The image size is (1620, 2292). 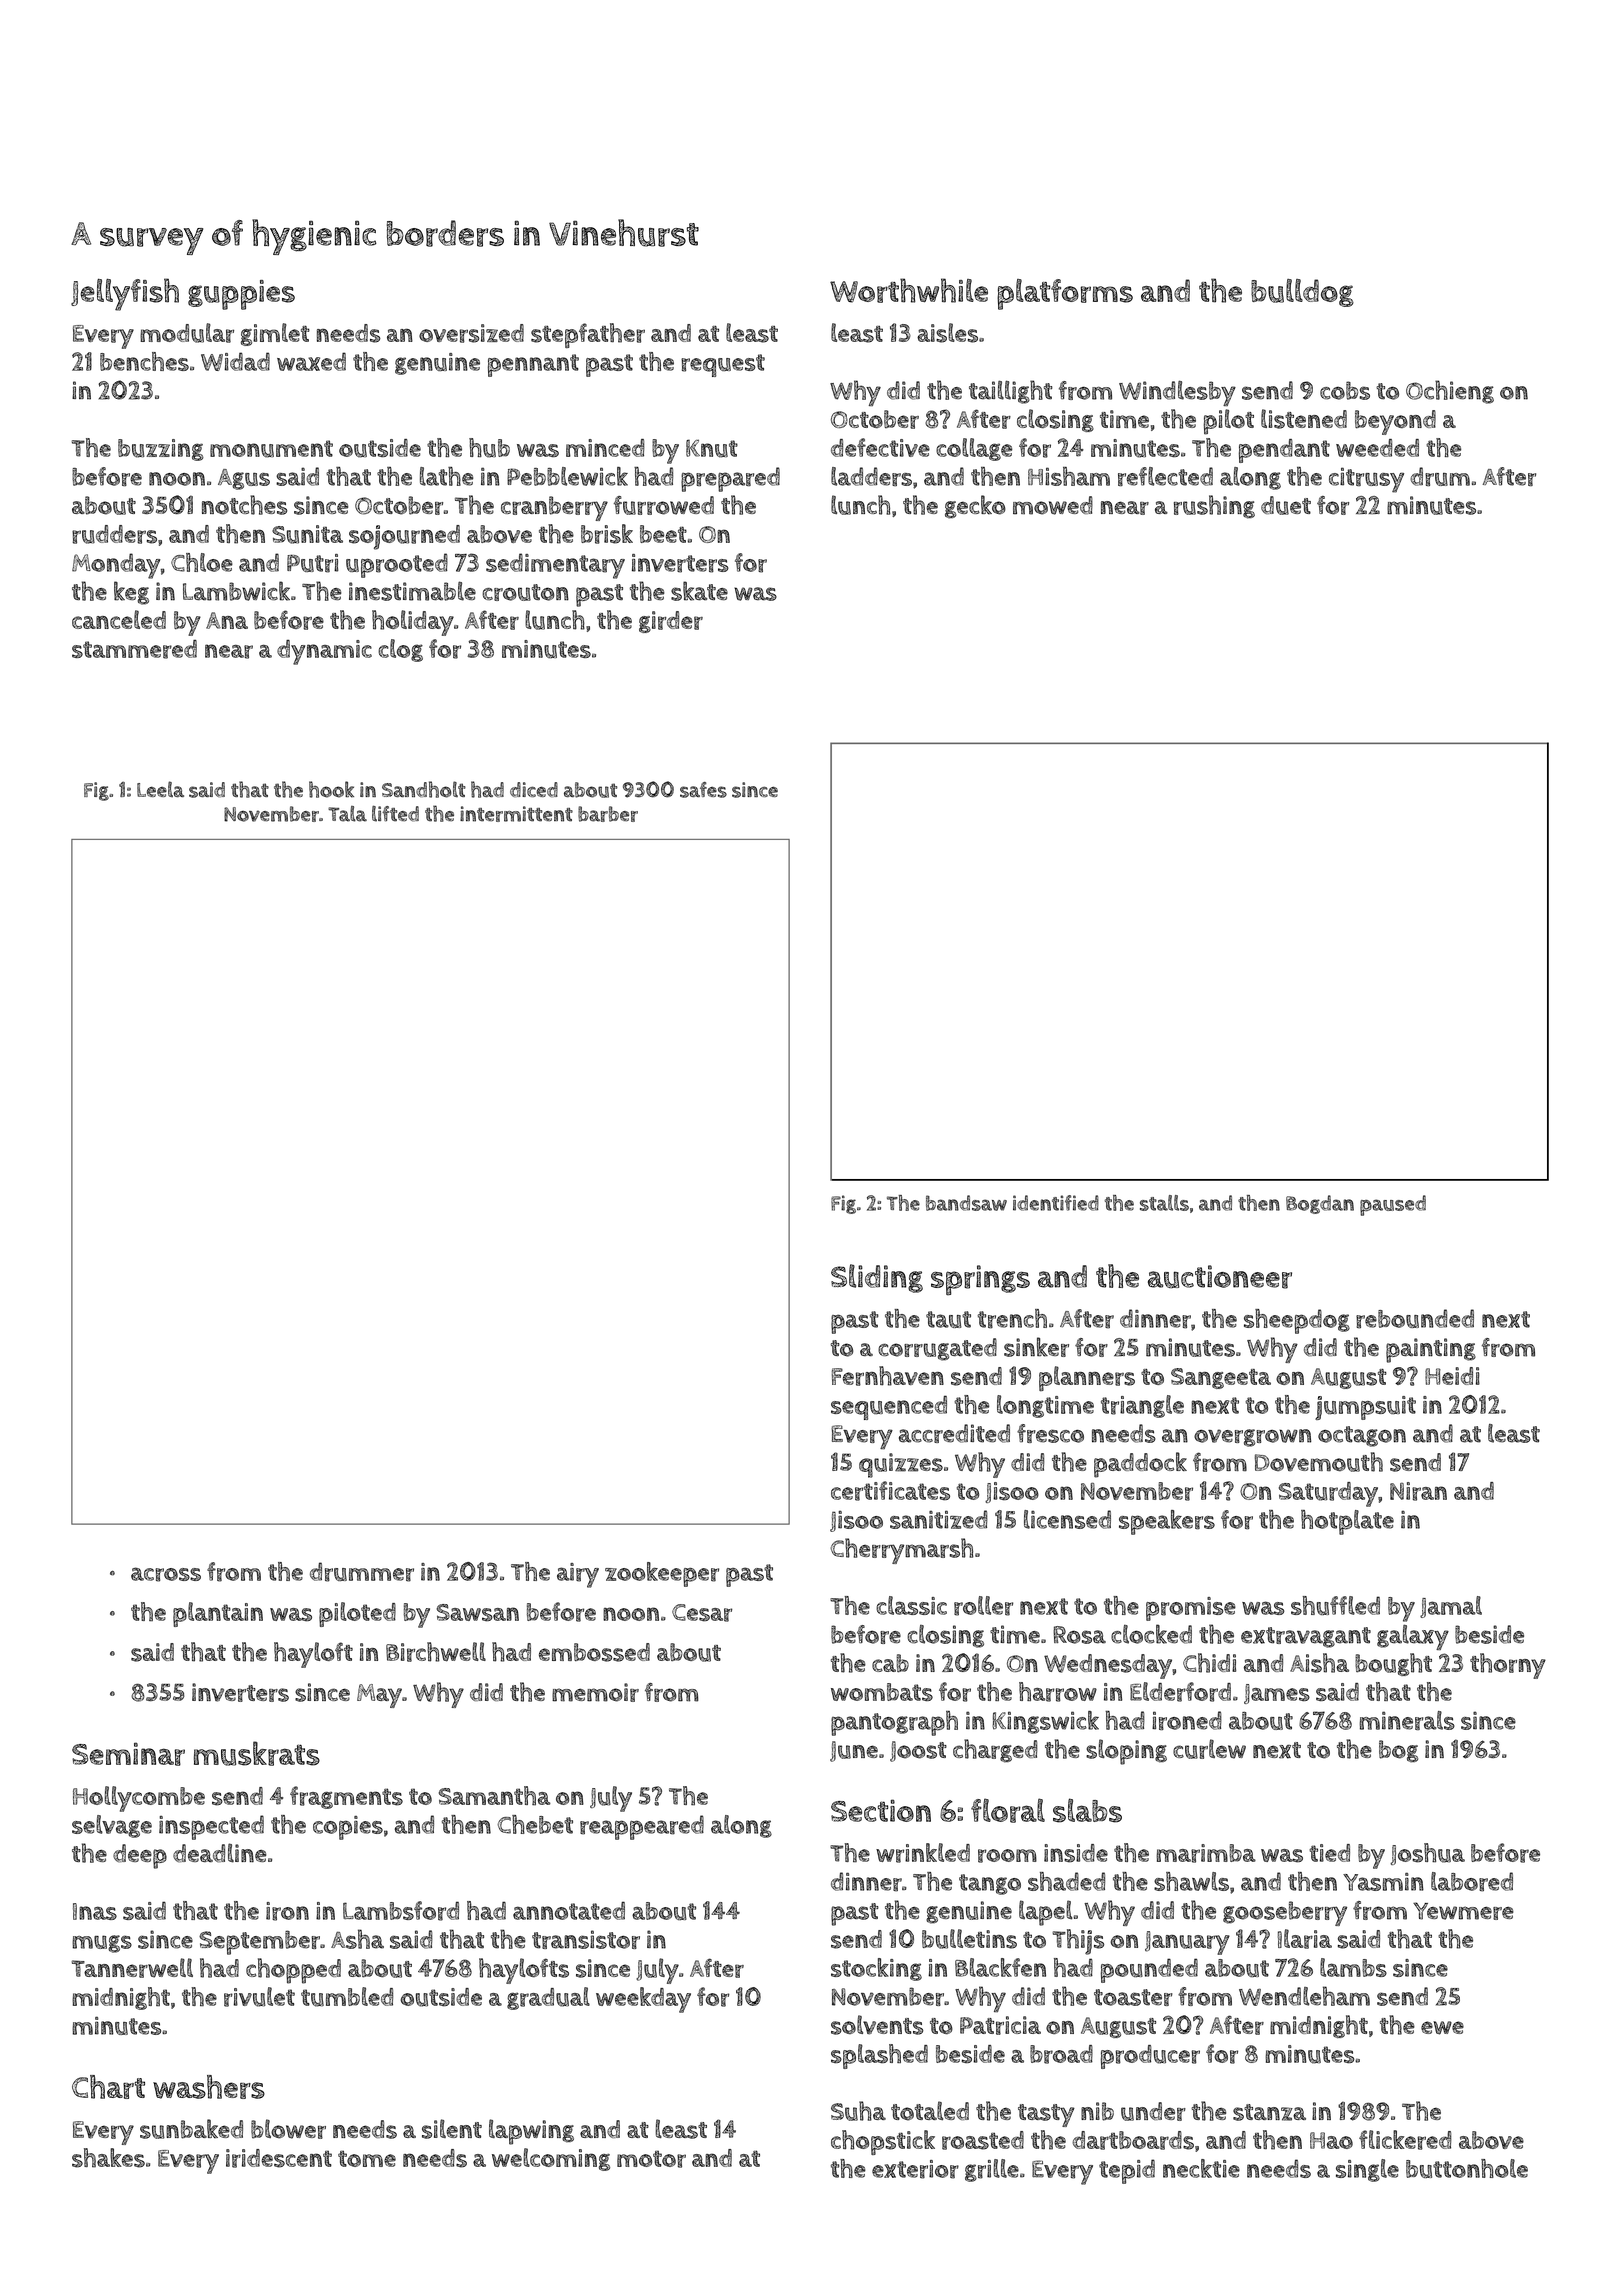 I want to click on exterior, so click(x=915, y=2169).
